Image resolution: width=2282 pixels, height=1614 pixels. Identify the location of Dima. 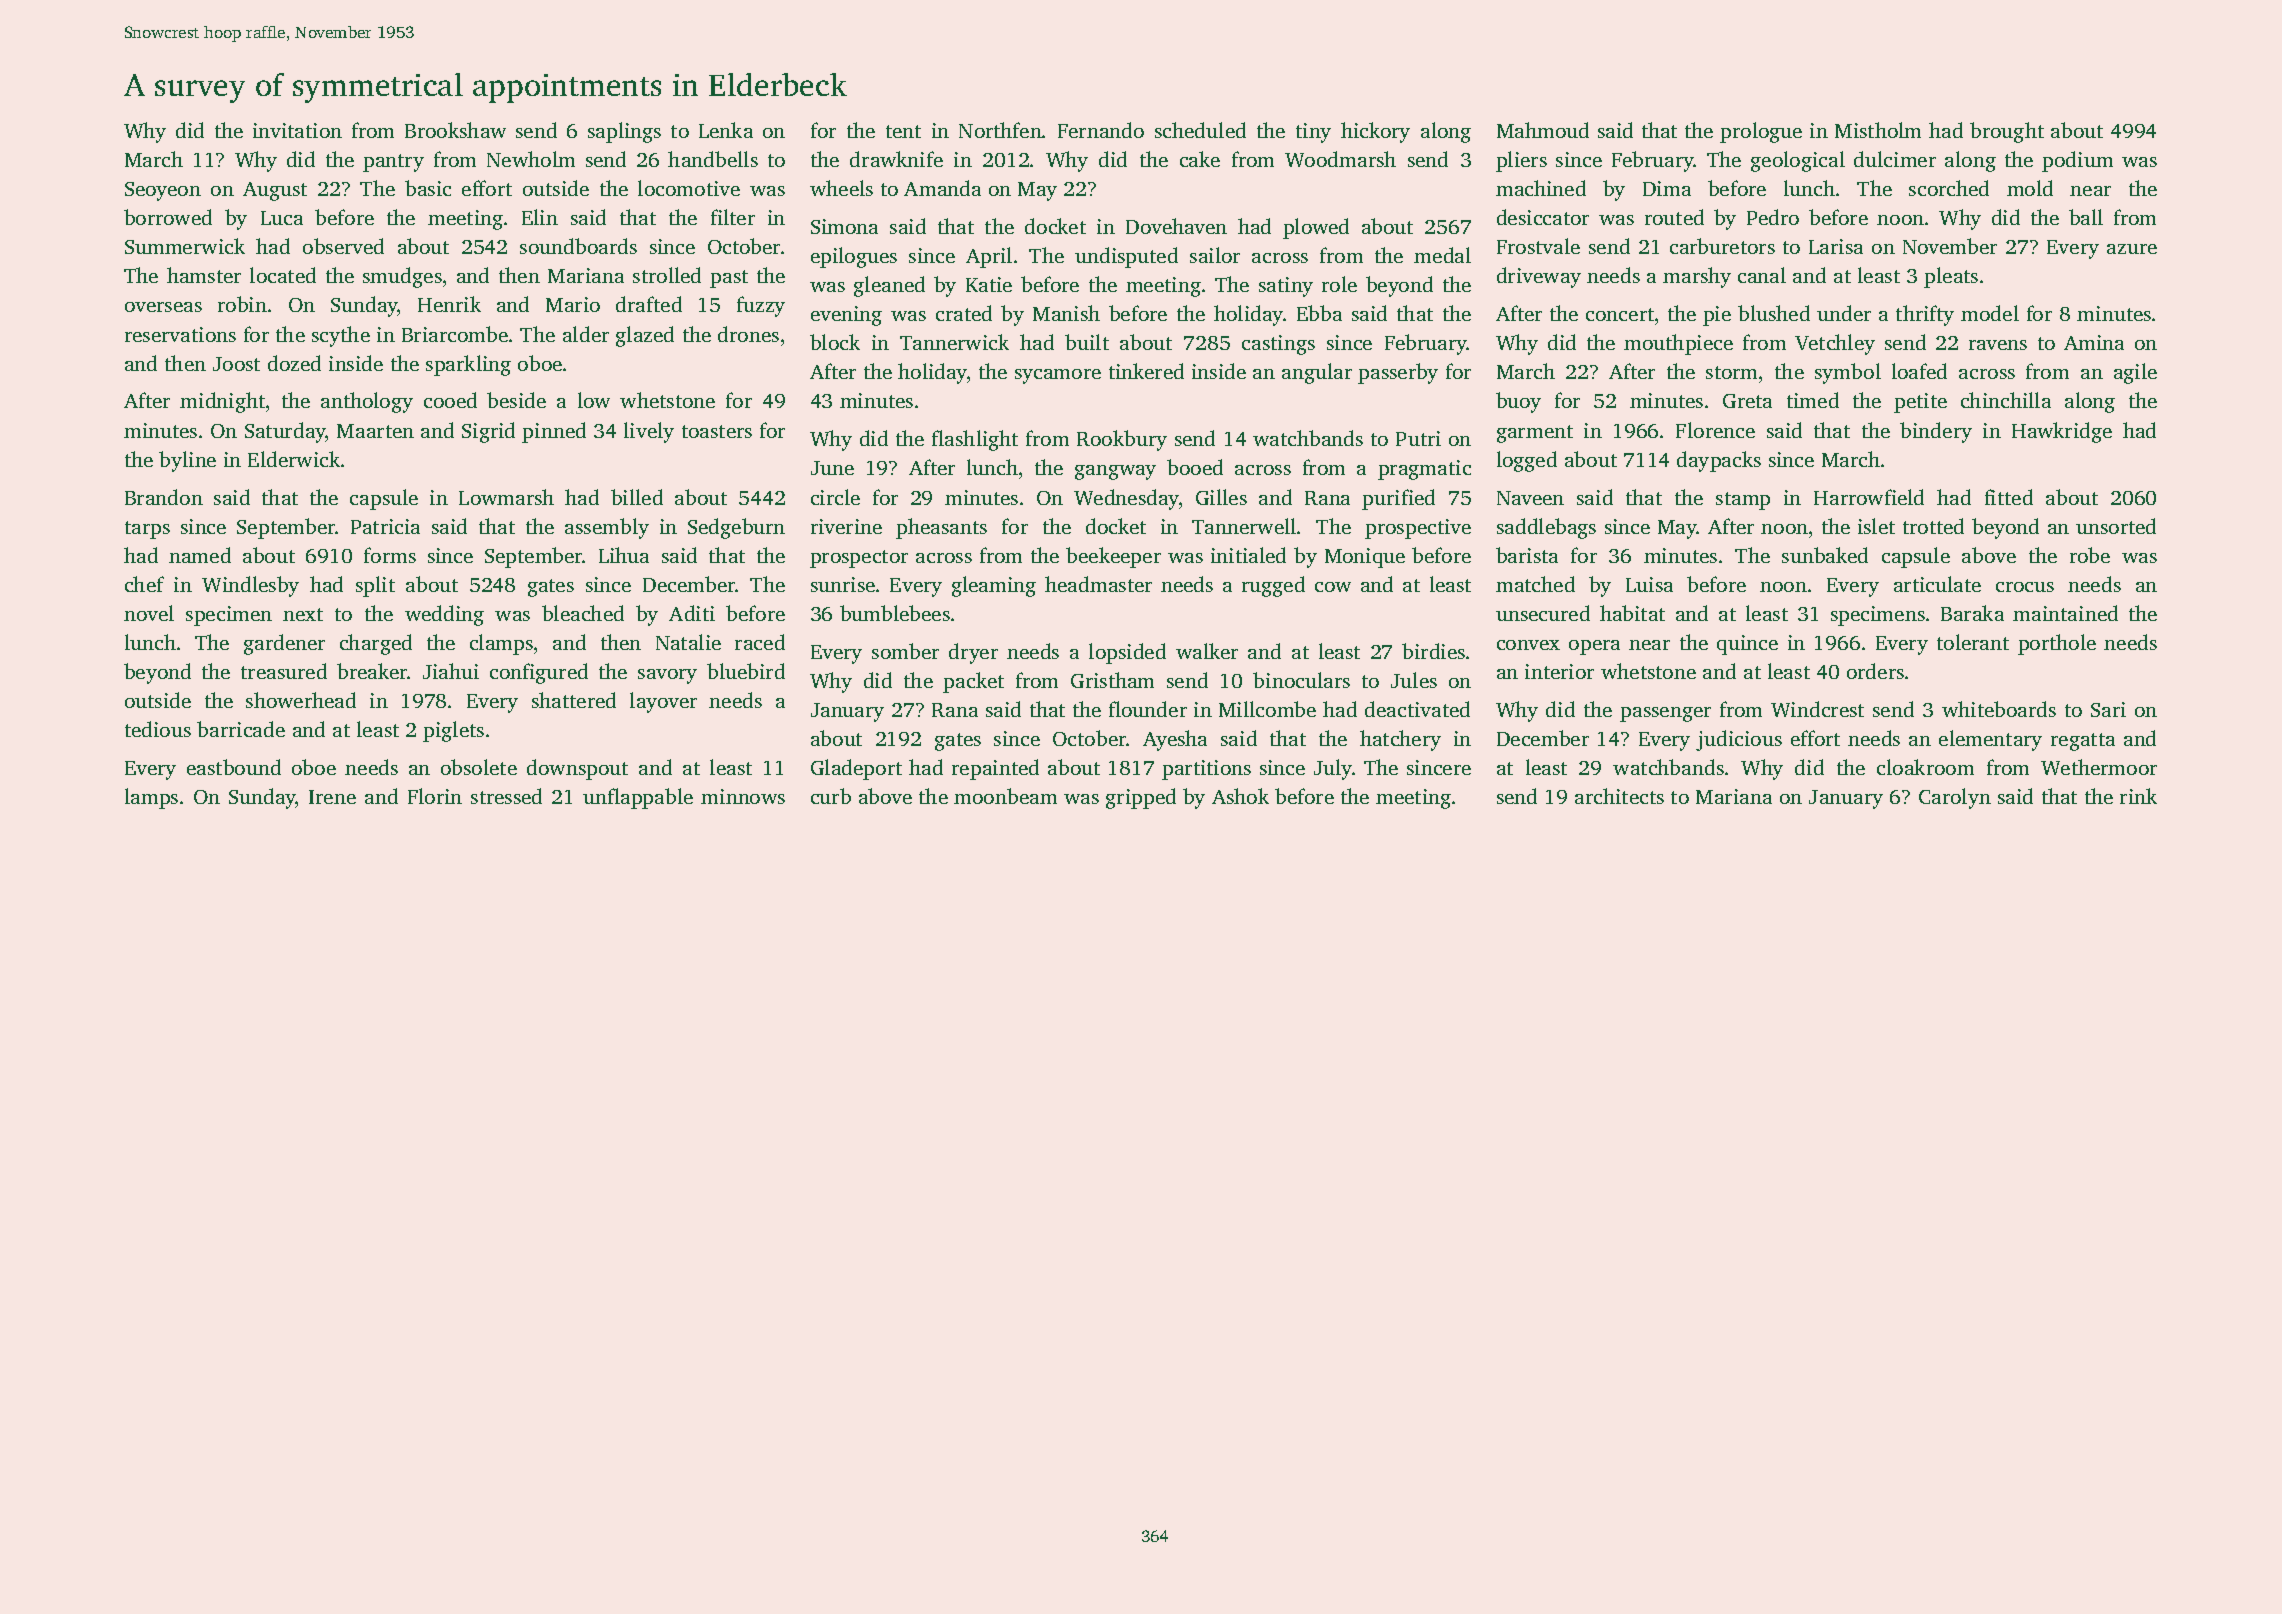
(1667, 188).
